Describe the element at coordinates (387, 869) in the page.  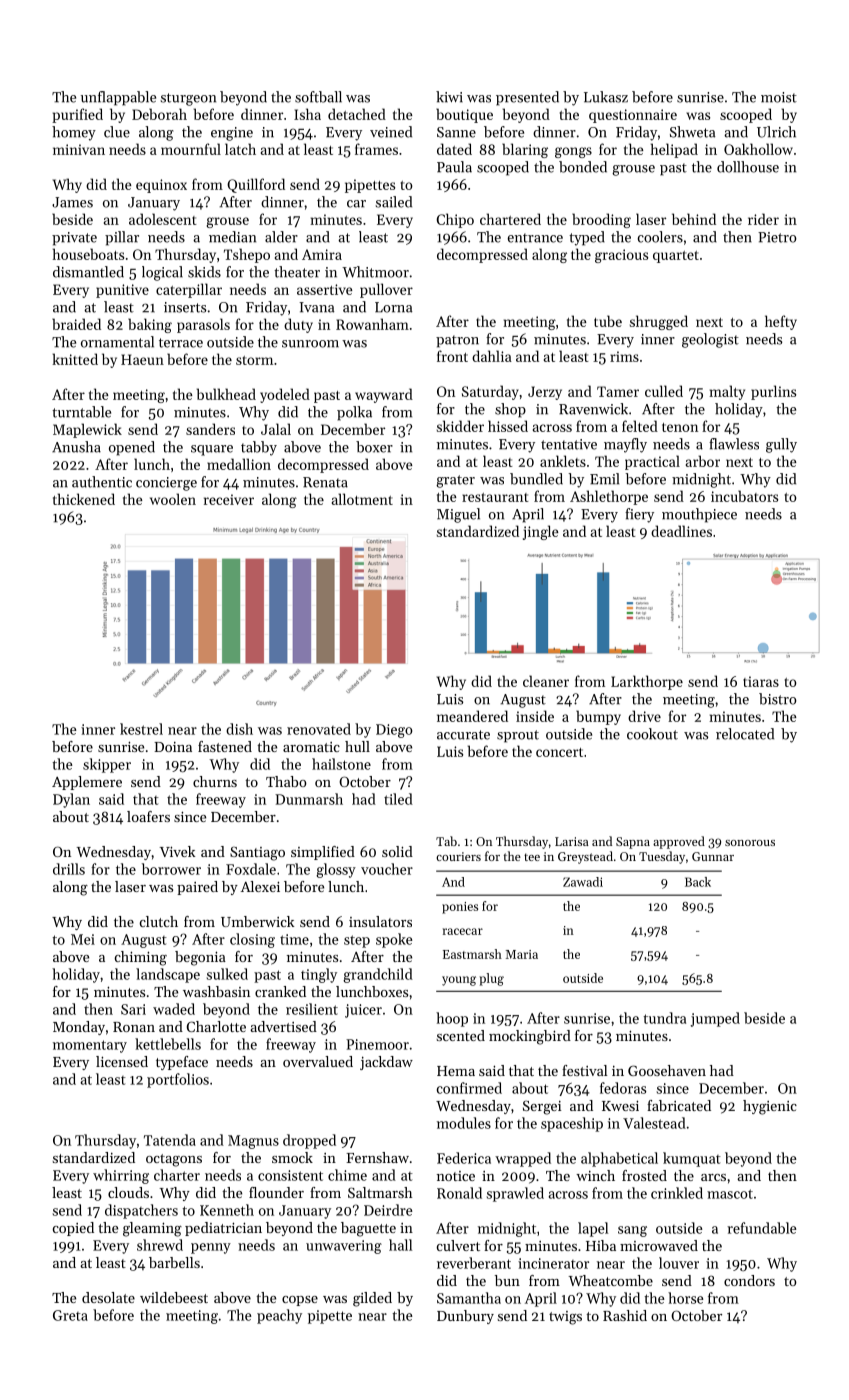
I see `voucher` at that location.
